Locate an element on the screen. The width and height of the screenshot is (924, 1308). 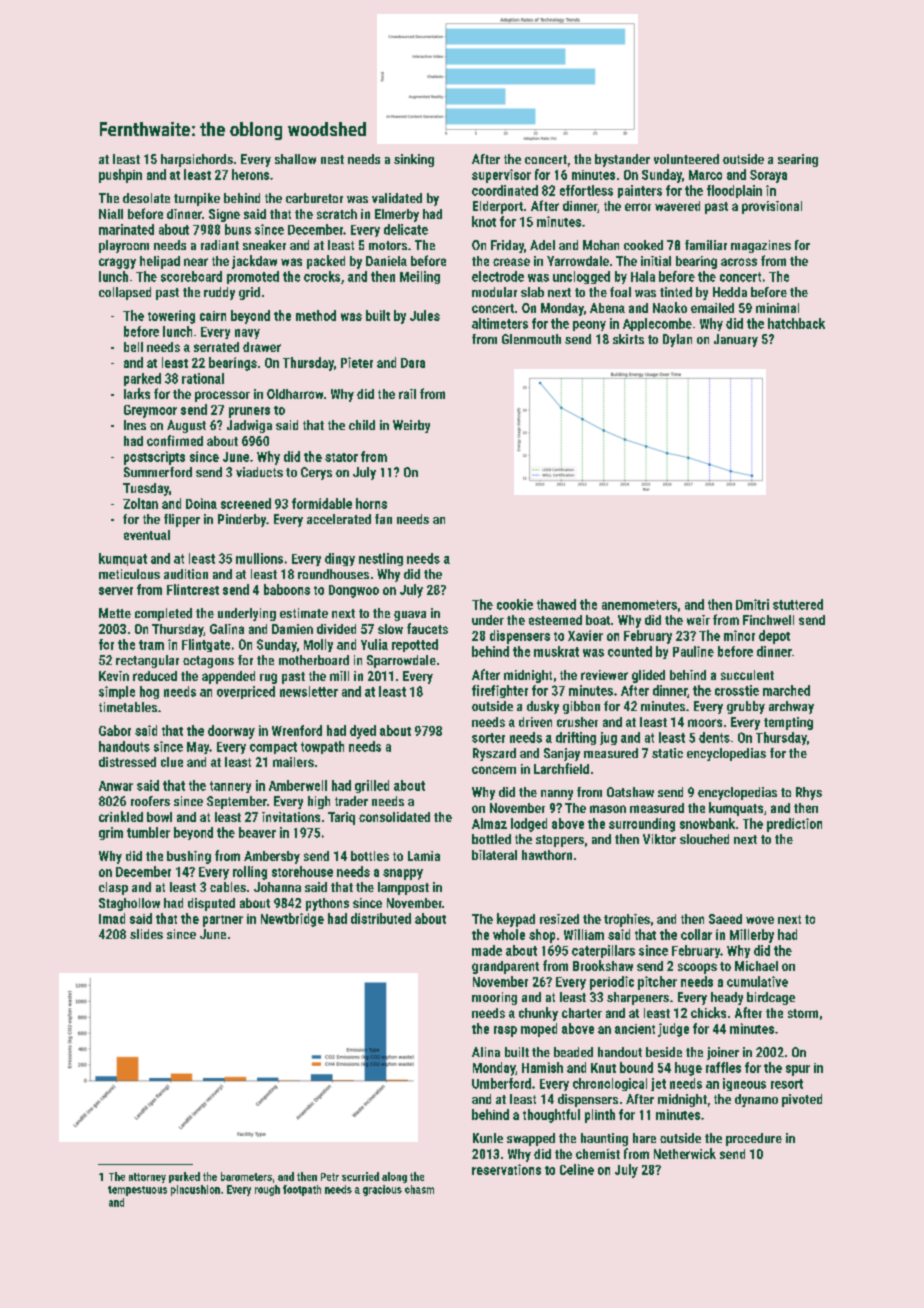
slides is located at coordinates (146, 934).
